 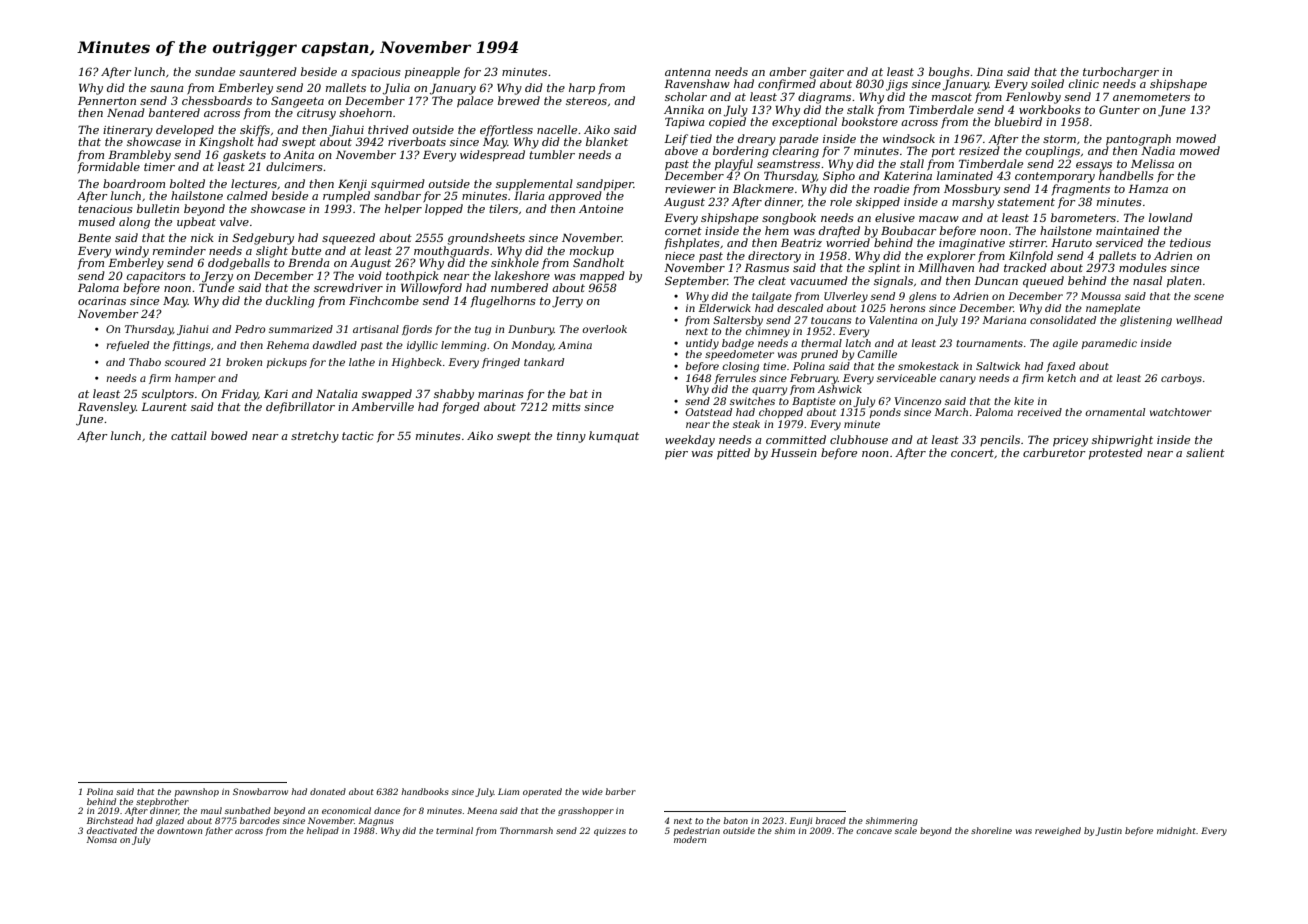 What do you see at coordinates (688, 72) in the document?
I see `antenna` at bounding box center [688, 72].
